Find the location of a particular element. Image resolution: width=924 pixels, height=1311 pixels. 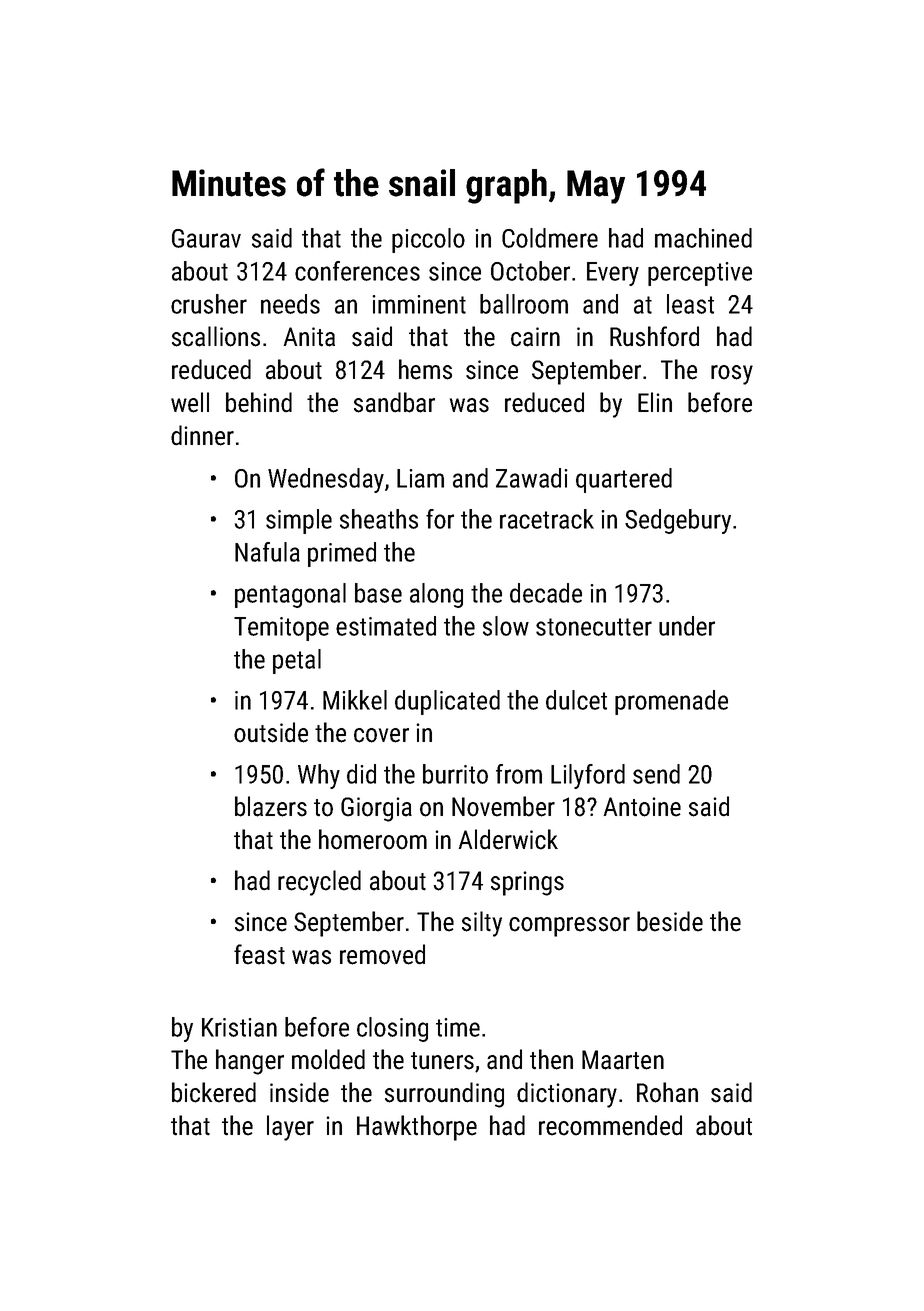

beside is located at coordinates (670, 921).
